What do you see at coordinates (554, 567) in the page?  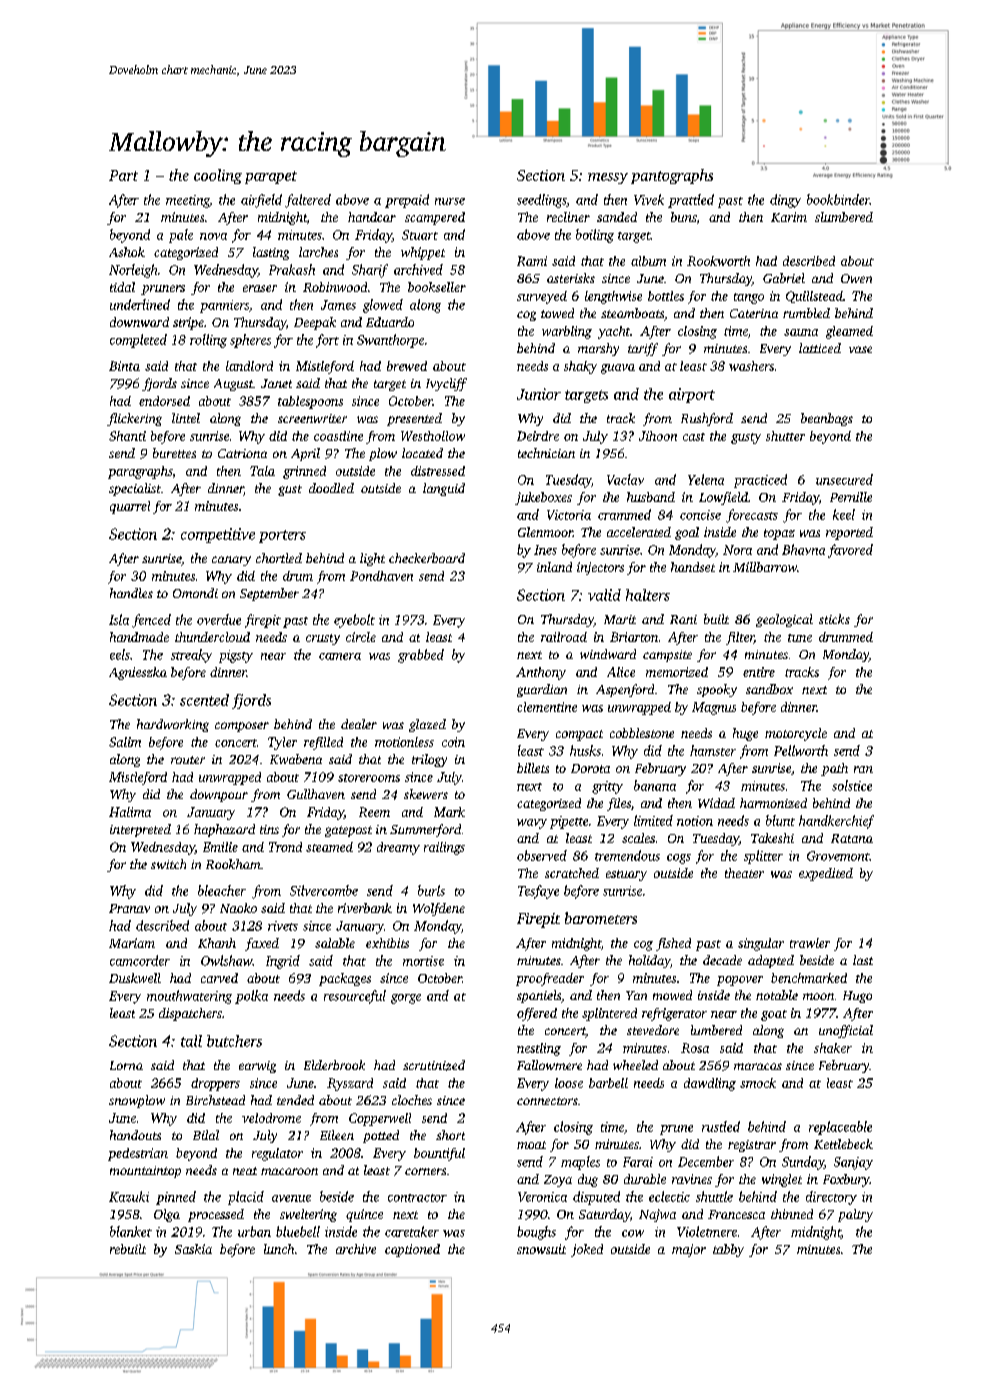 I see `inland` at bounding box center [554, 567].
